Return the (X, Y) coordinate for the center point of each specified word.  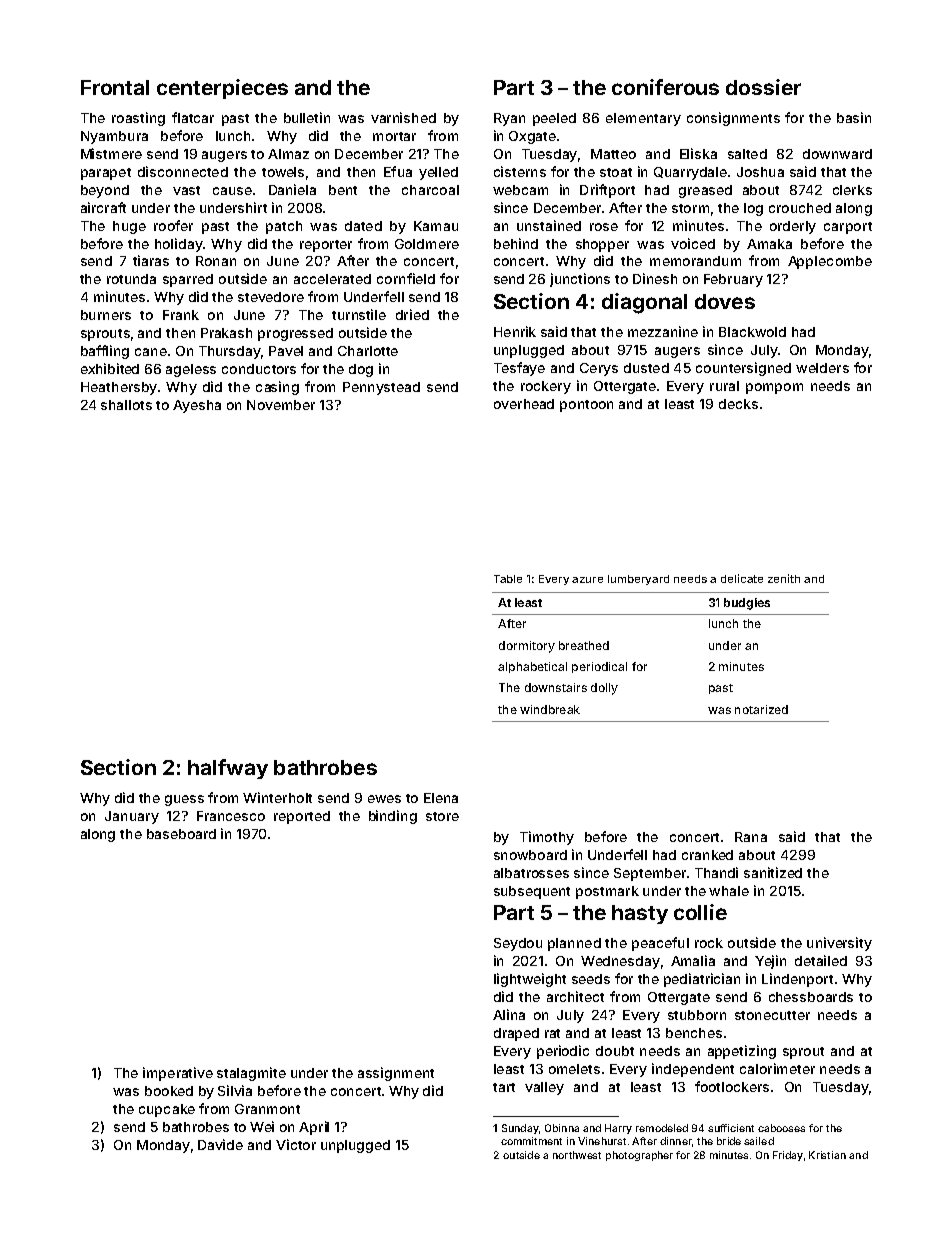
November (281, 405)
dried (412, 314)
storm (690, 208)
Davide (220, 1144)
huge (129, 227)
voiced (693, 243)
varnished (403, 117)
